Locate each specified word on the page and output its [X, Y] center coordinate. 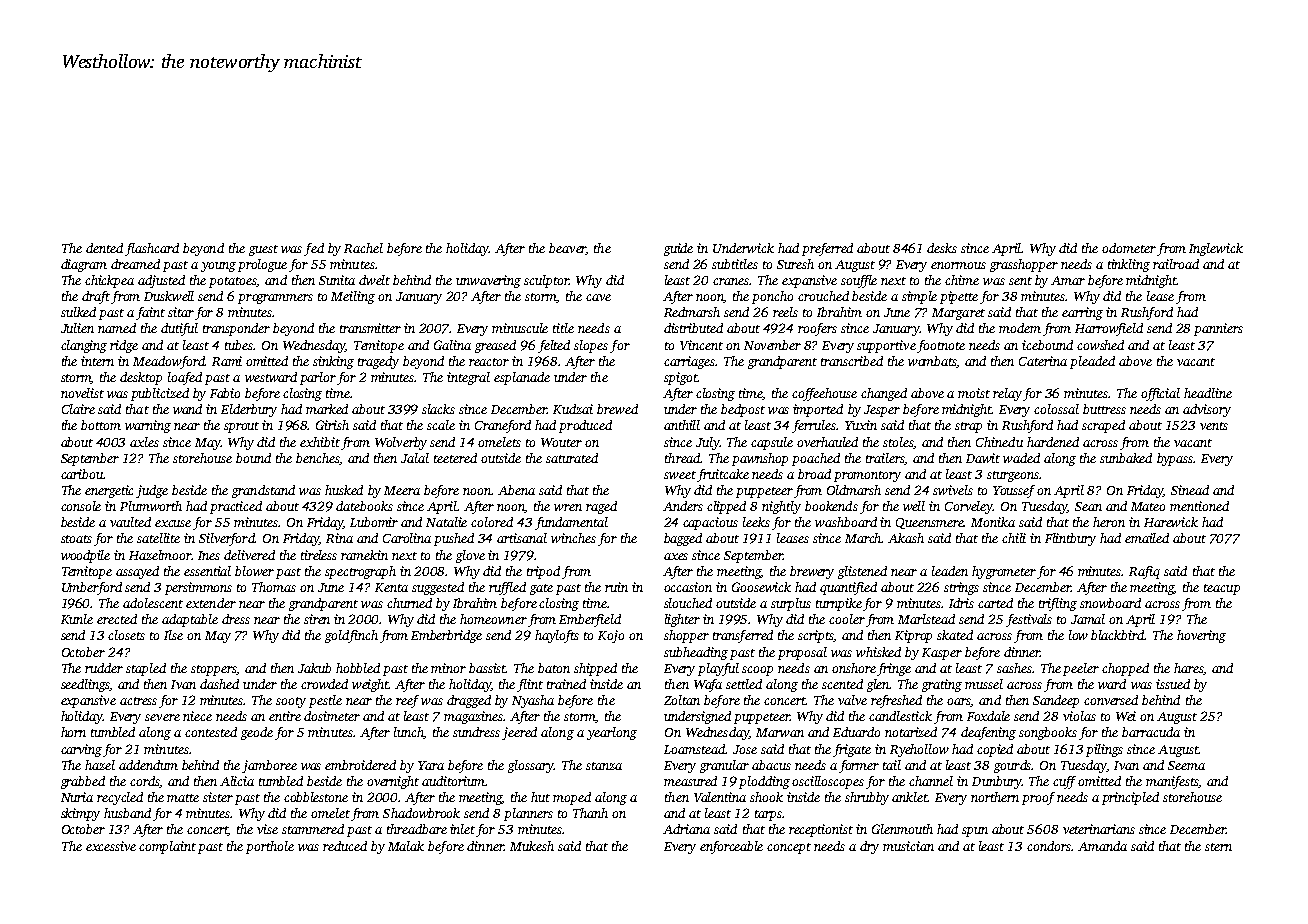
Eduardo [856, 732]
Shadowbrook [421, 813]
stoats [76, 539]
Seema [1186, 765]
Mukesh [532, 846]
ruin [616, 587]
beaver [567, 249]
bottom [101, 425]
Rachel [363, 248]
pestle [325, 701]
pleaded [1092, 362]
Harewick [1171, 522]
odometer [1129, 248]
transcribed [852, 361]
